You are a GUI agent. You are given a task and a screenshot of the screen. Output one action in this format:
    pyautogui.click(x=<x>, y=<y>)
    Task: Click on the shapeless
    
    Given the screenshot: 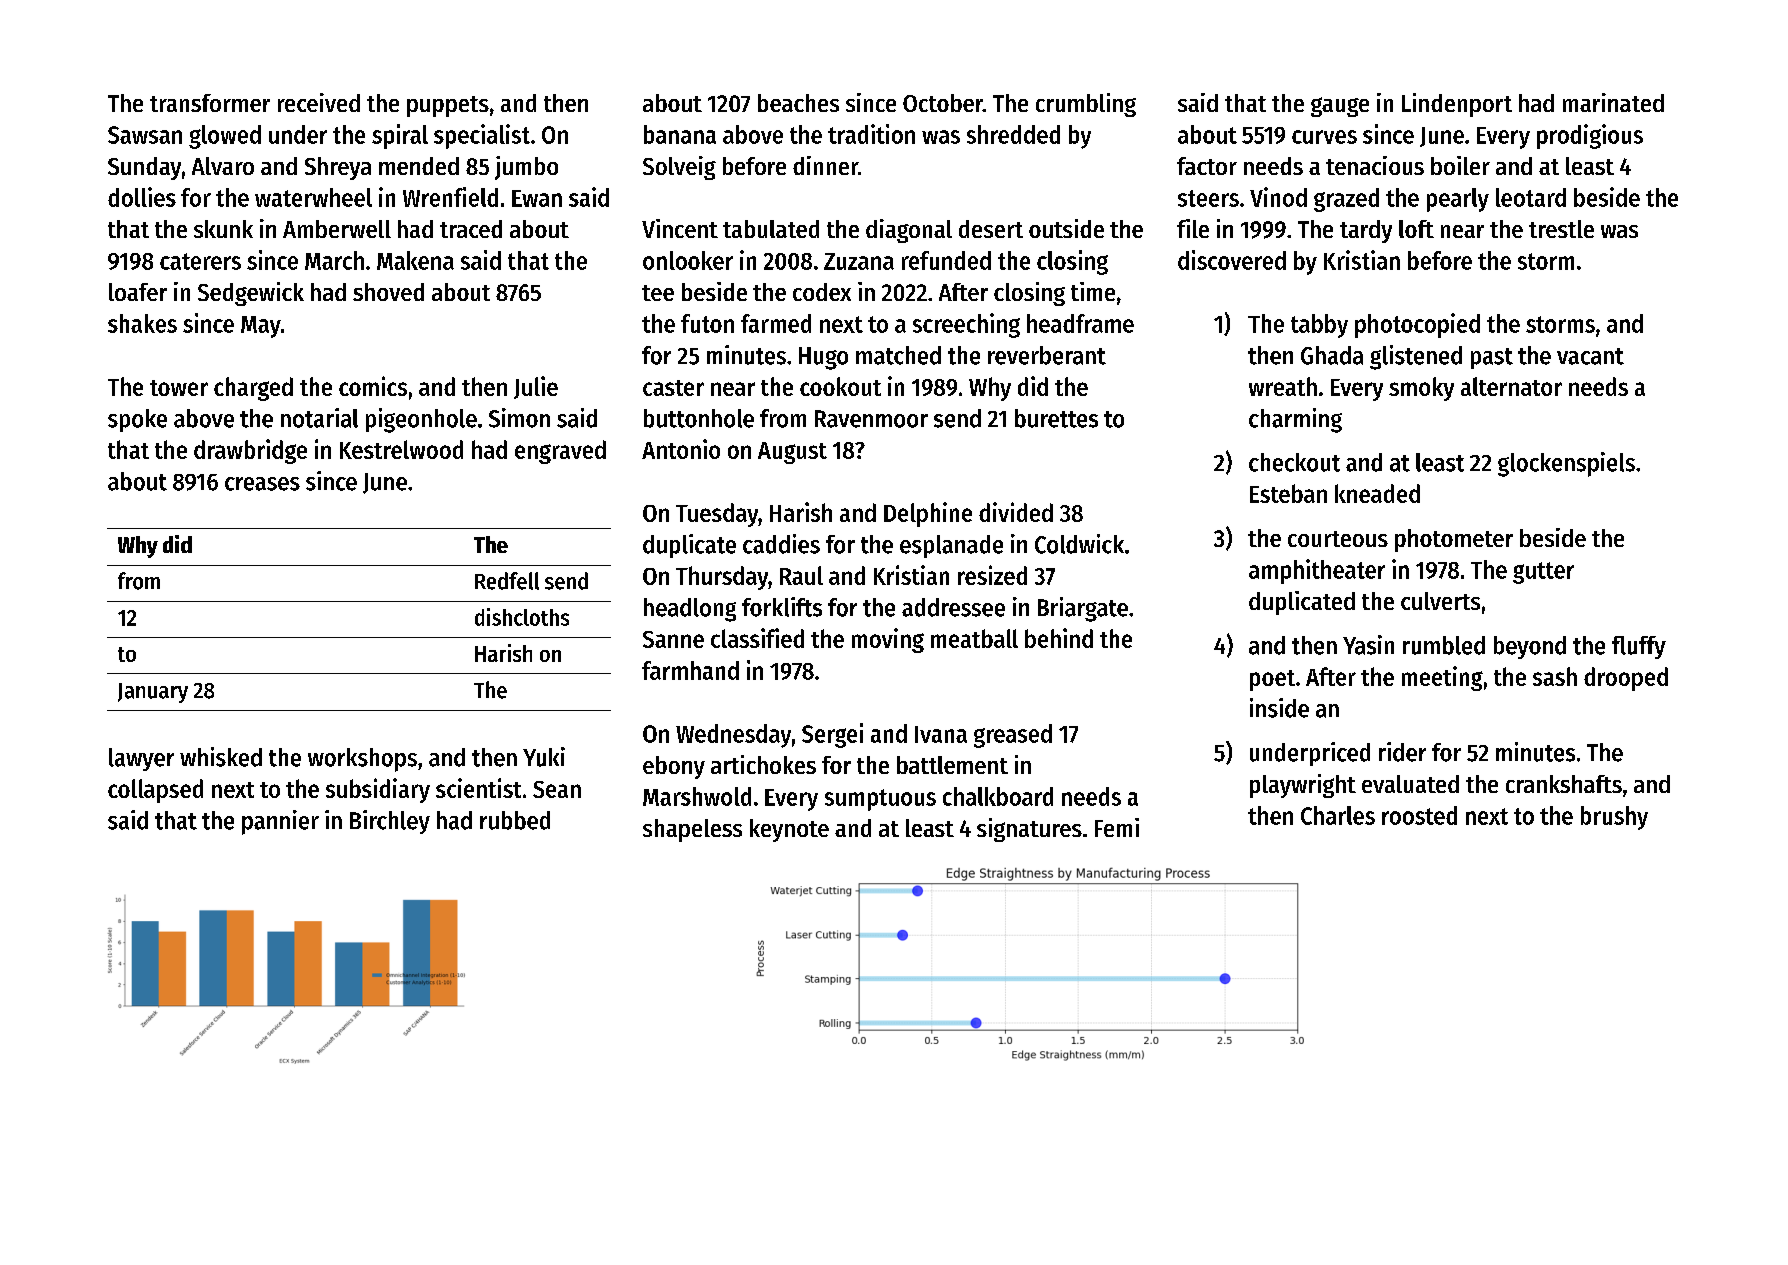 What is the action you would take?
    pyautogui.click(x=692, y=830)
